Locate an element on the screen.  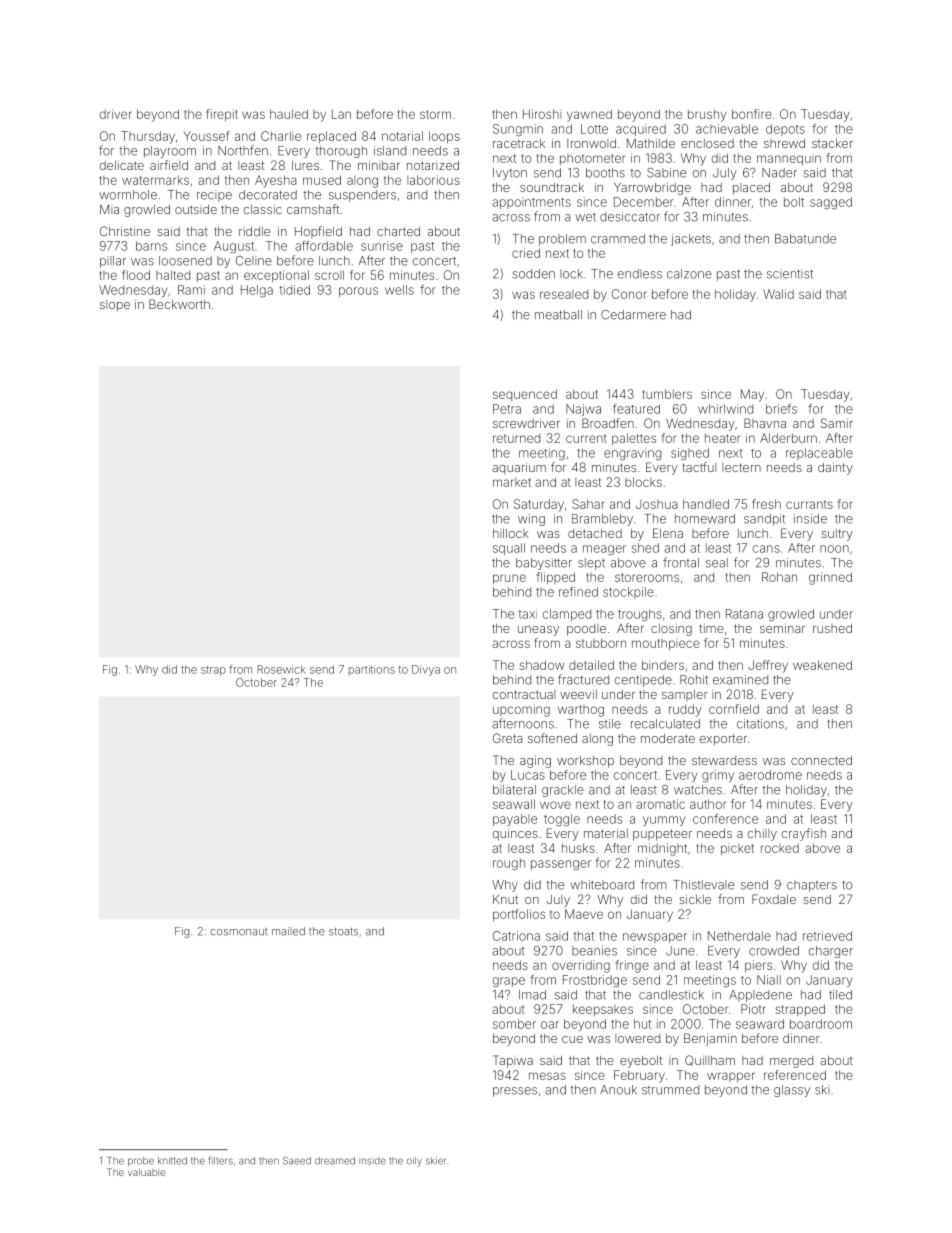
oily is located at coordinates (414, 1161).
